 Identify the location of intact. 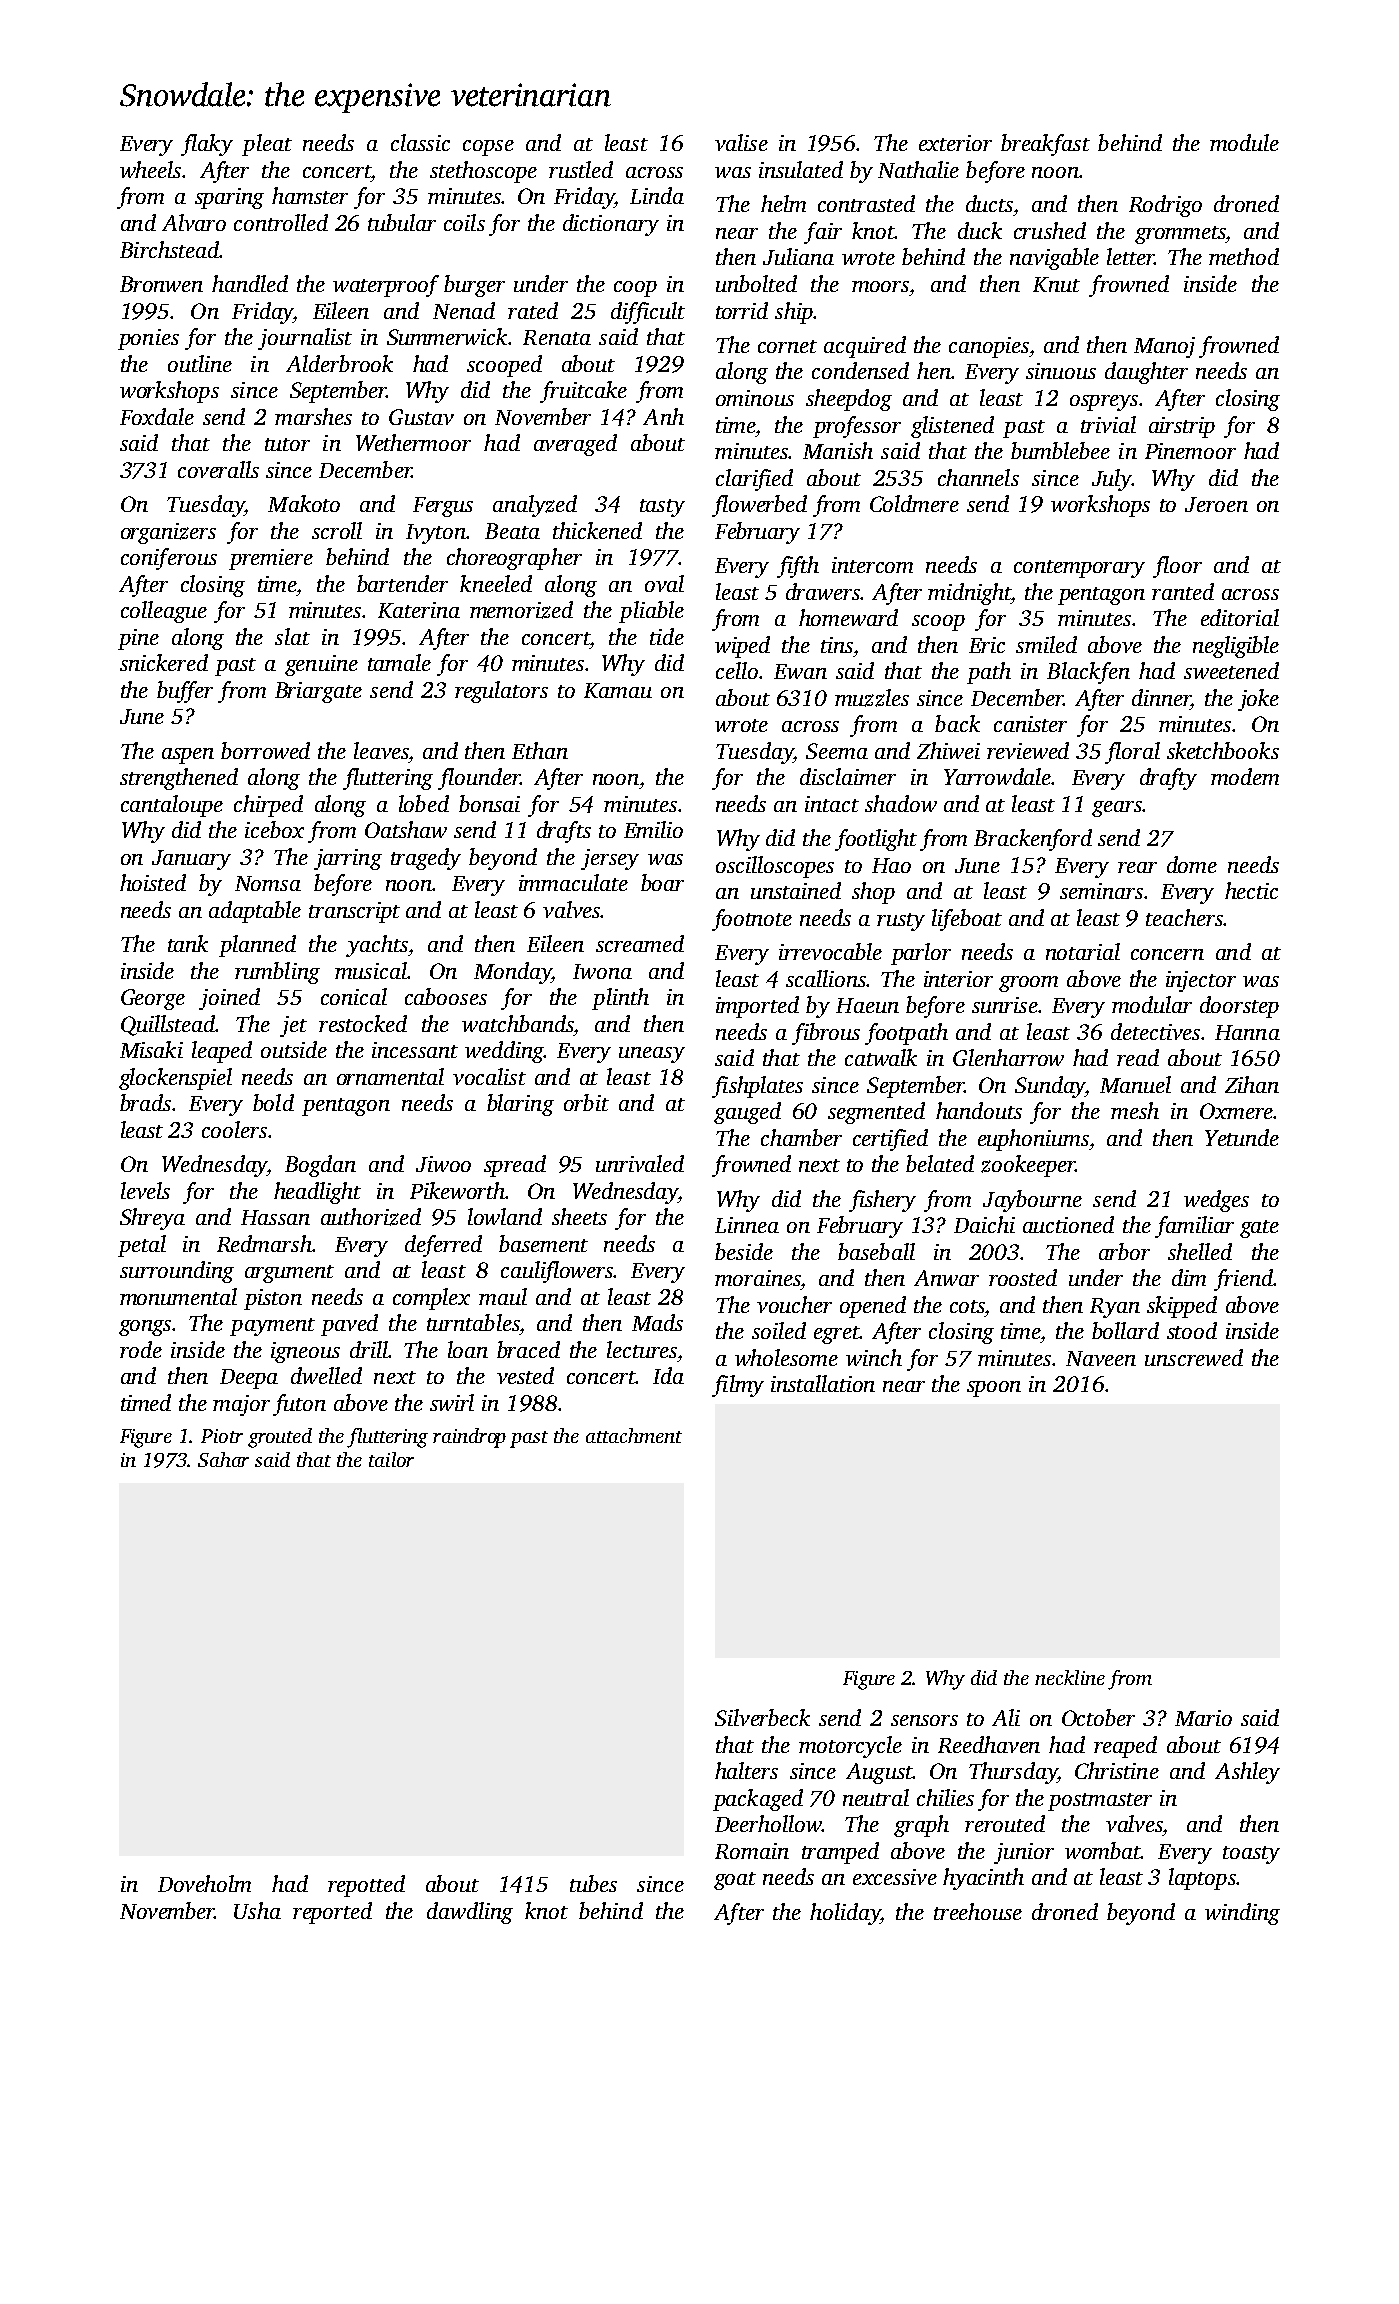
(832, 804).
